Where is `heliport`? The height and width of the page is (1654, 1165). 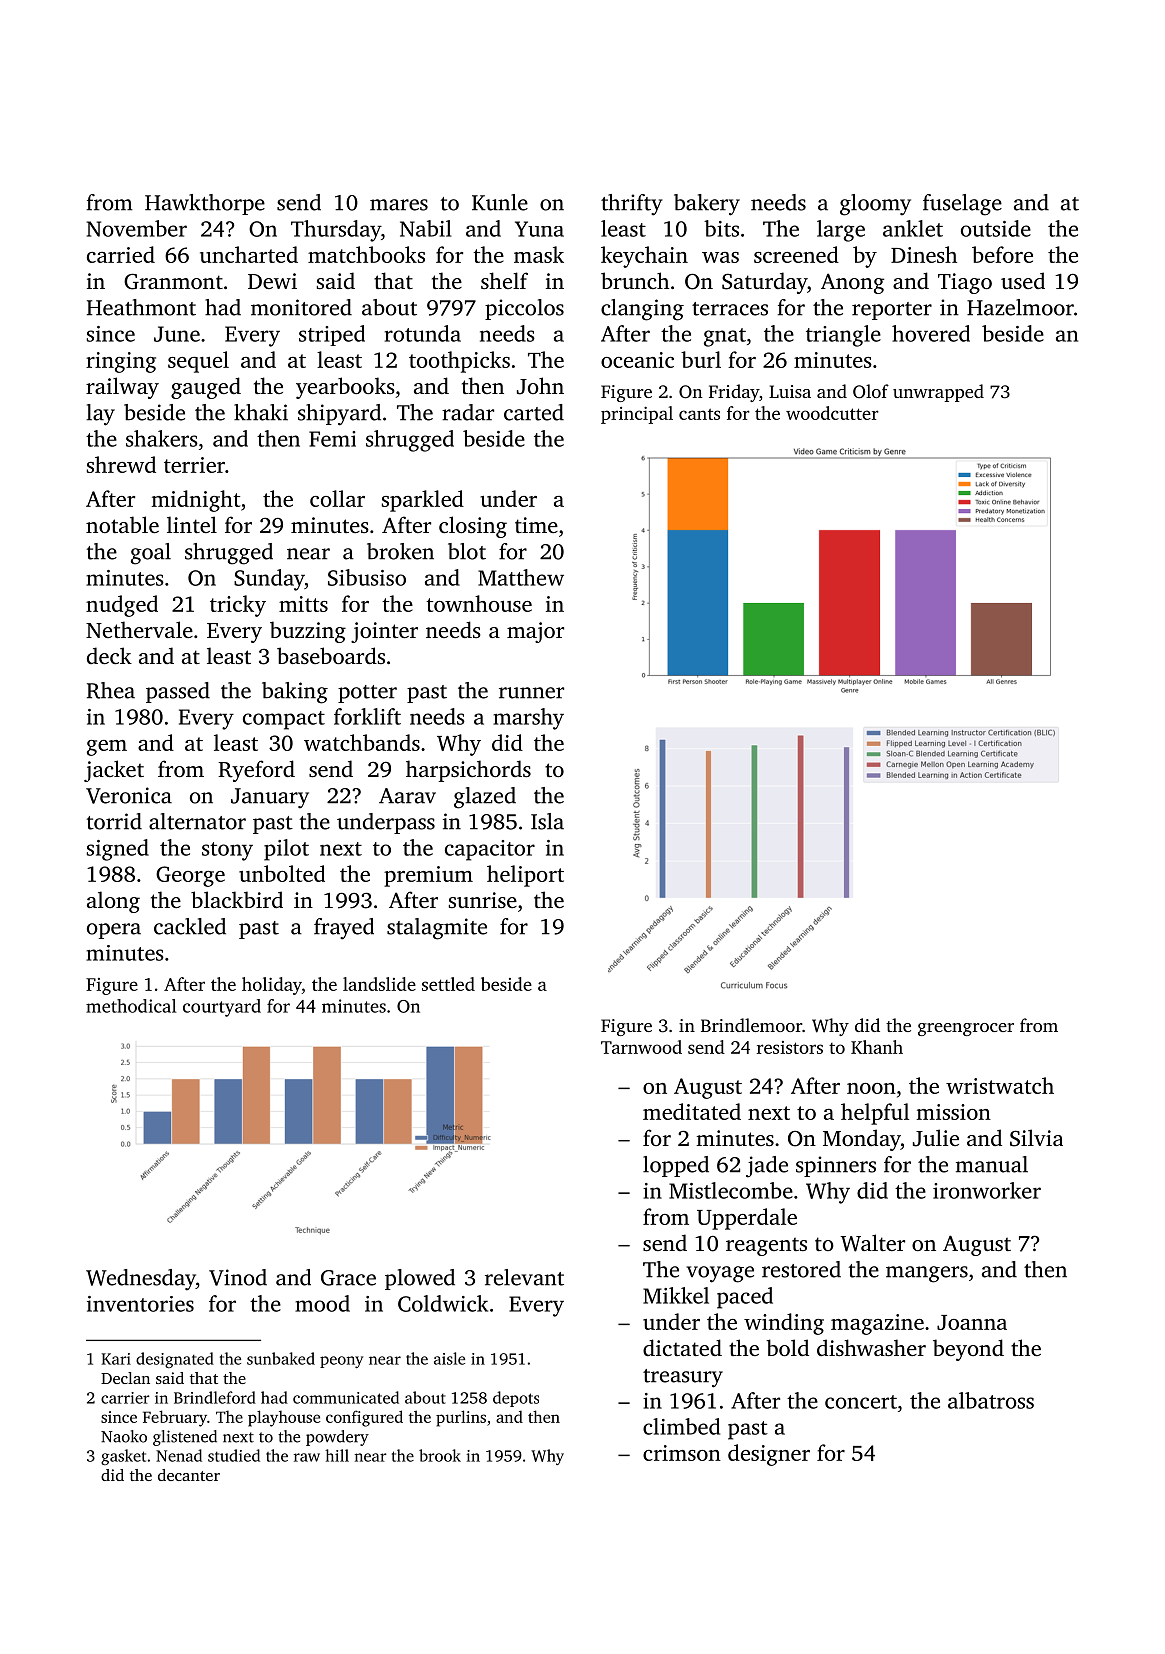 heliport is located at coordinates (525, 876).
